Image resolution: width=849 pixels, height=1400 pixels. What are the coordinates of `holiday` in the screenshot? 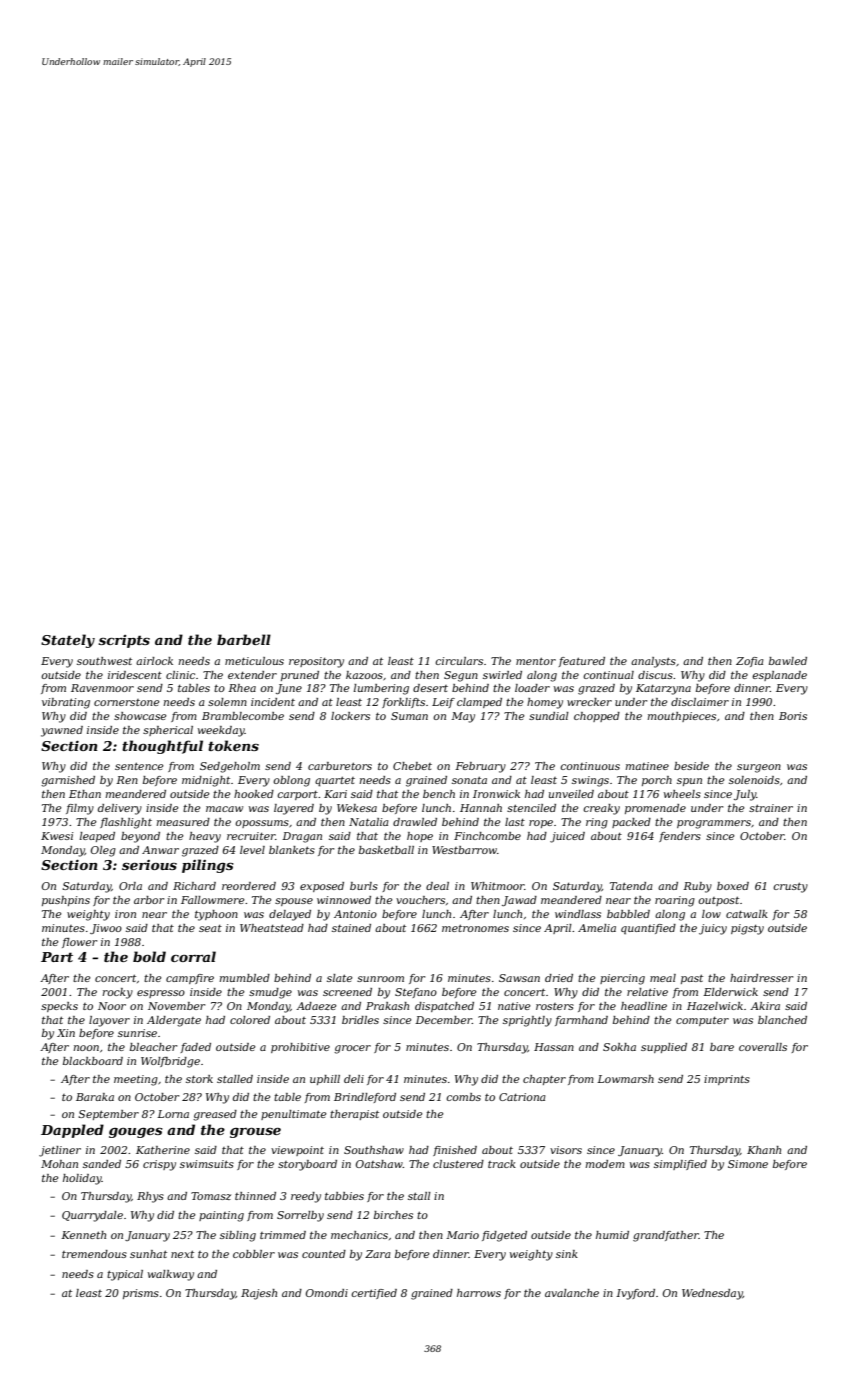 It's located at (82, 1179).
